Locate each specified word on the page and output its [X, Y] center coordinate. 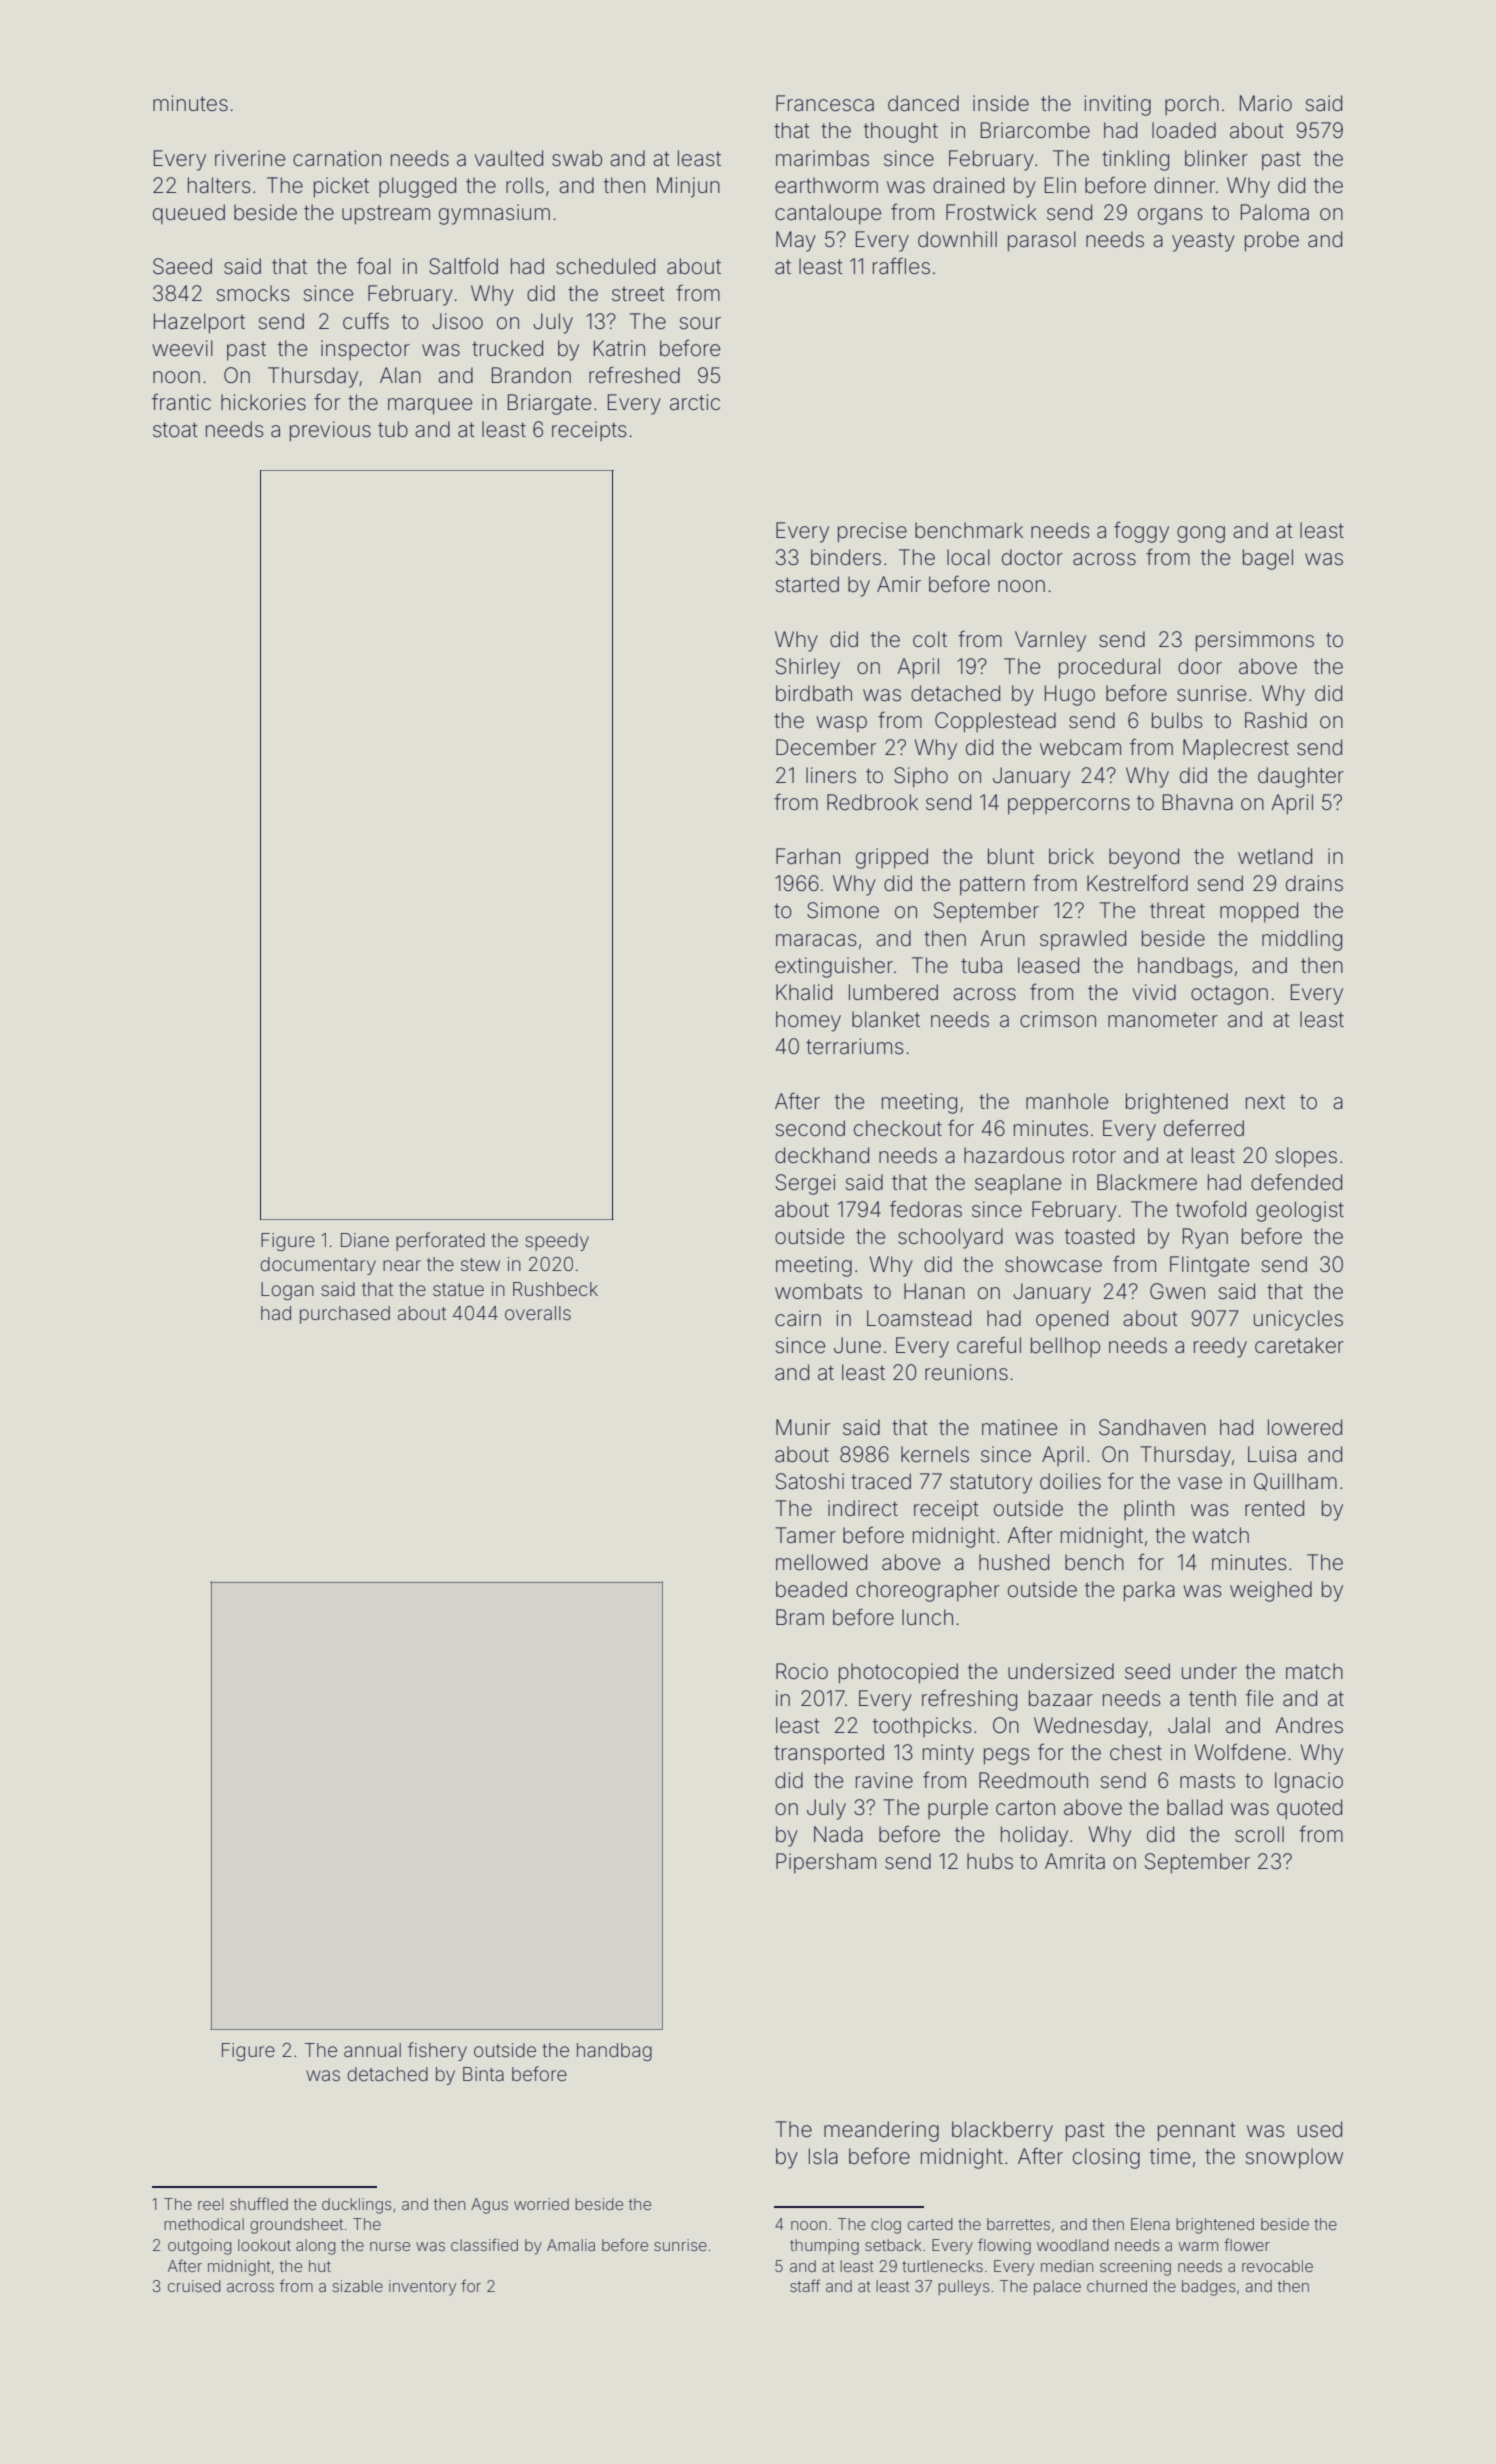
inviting [1117, 105]
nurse [390, 2246]
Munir [803, 1427]
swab [577, 158]
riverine [250, 158]
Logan [287, 1291]
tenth [1212, 1698]
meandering [881, 2131]
